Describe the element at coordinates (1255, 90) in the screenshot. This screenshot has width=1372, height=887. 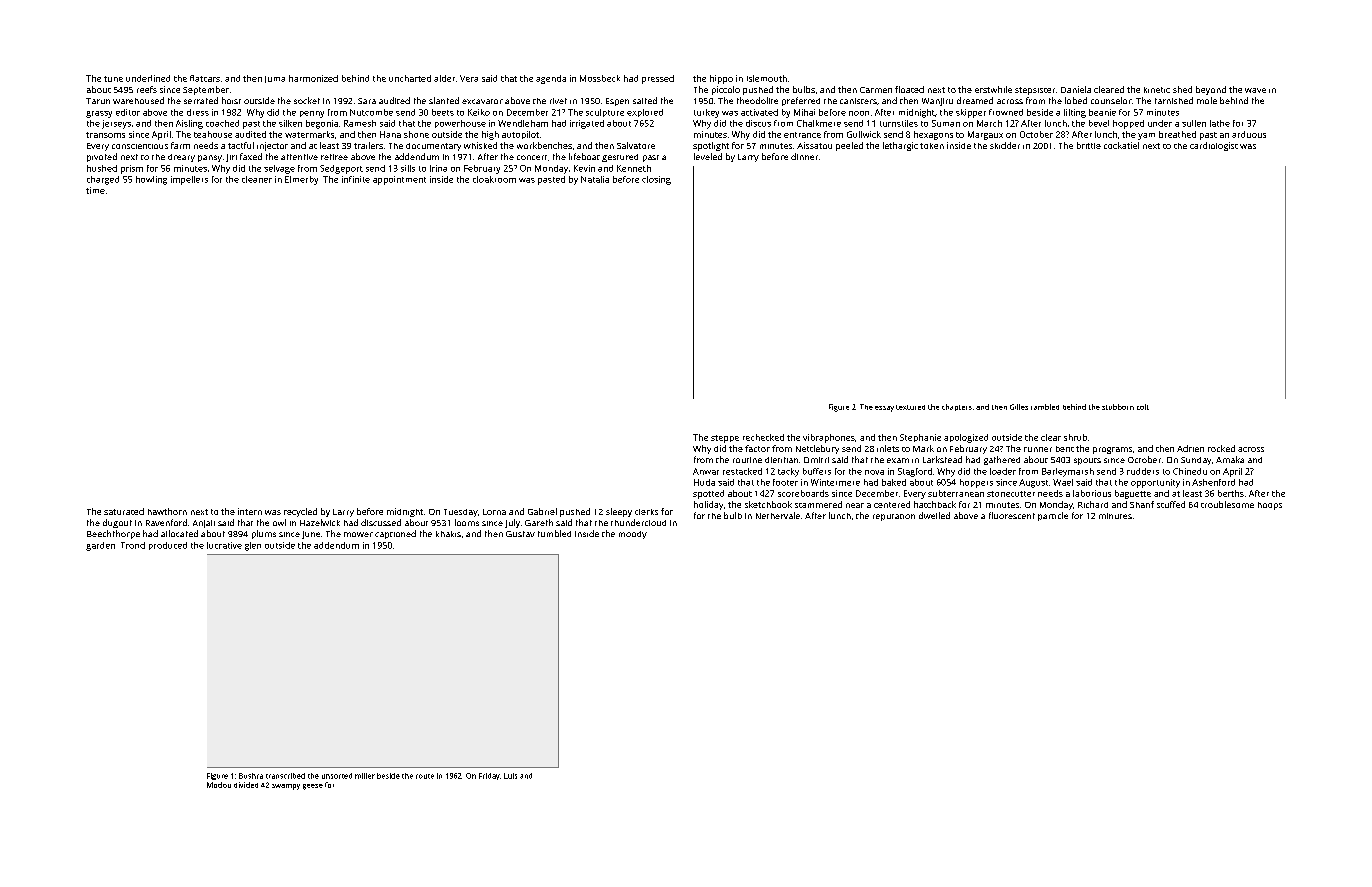
I see `wave` at that location.
